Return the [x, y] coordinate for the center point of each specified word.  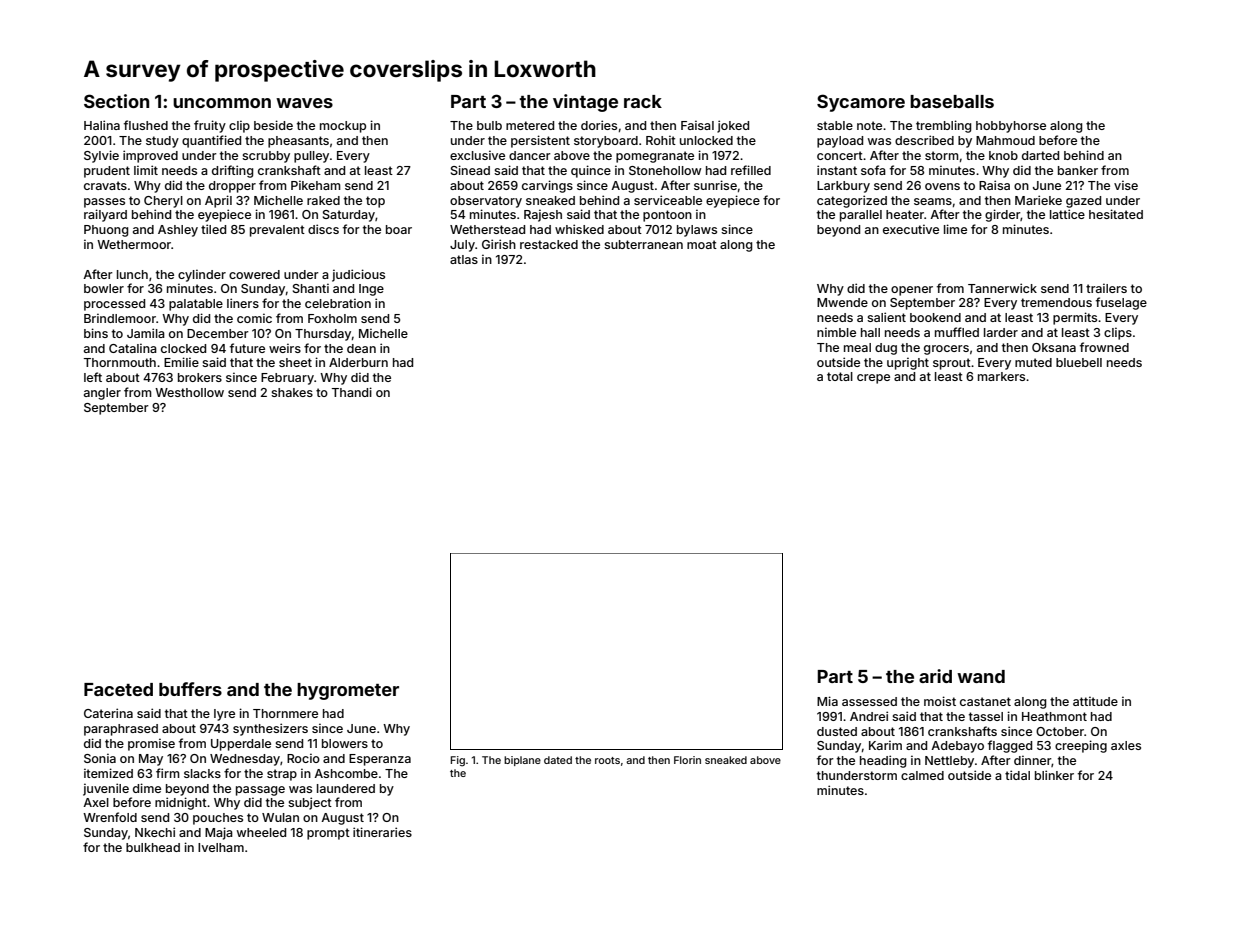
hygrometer [348, 691]
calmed [922, 775]
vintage [585, 103]
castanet [985, 701]
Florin [687, 760]
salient [886, 317]
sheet [295, 362]
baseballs [952, 101]
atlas [464, 259]
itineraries [382, 832]
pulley [311, 157]
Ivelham [221, 847]
